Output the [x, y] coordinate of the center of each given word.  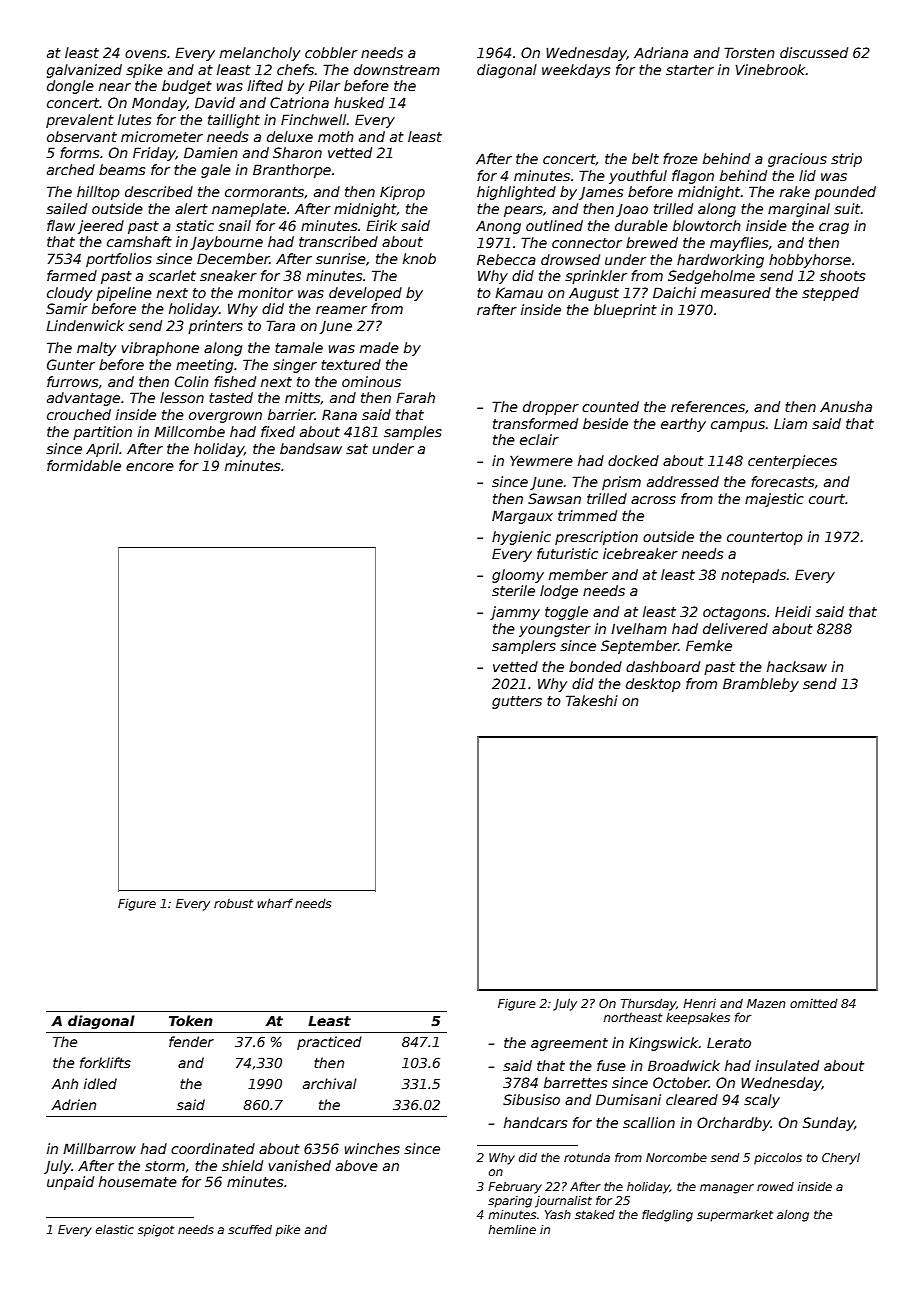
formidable [84, 465]
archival [330, 1083]
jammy [515, 613]
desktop [653, 685]
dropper [551, 408]
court [827, 499]
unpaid [70, 1183]
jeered [101, 227]
